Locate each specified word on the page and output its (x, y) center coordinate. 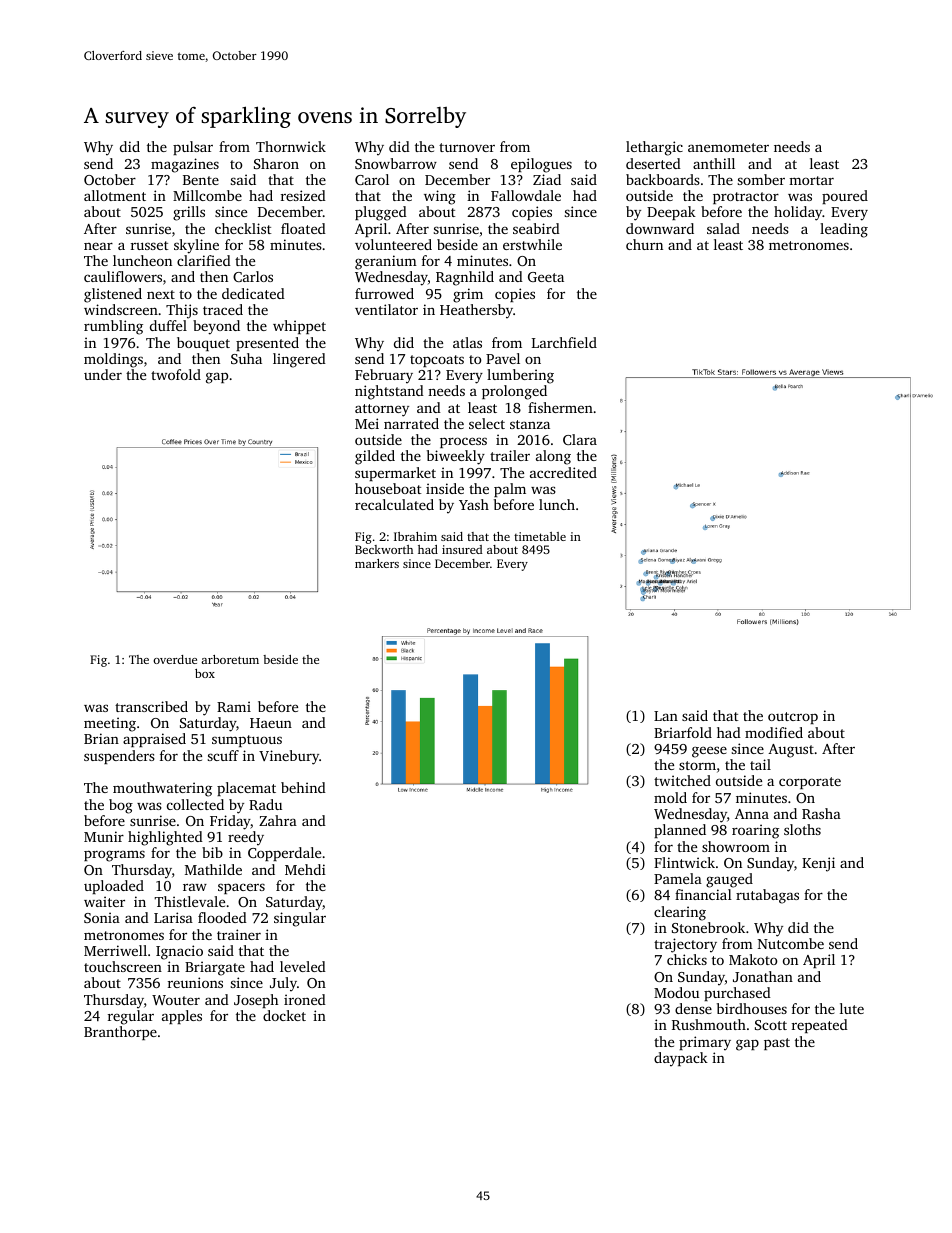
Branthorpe (120, 1033)
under (103, 374)
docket (284, 1015)
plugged (381, 213)
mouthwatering (162, 789)
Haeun (271, 723)
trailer (510, 455)
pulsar (193, 148)
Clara (580, 439)
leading (844, 230)
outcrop (793, 718)
